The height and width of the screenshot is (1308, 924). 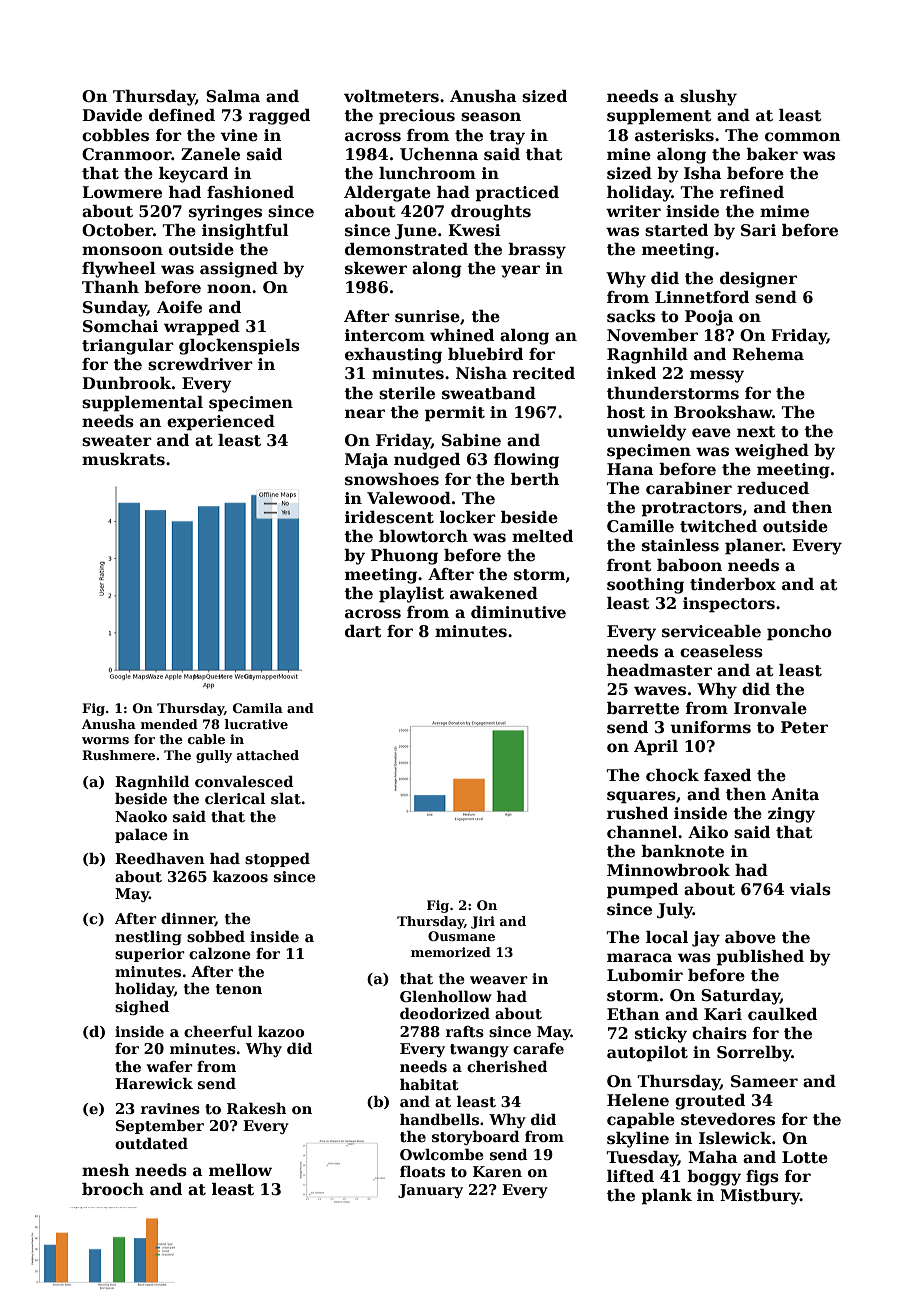 I want to click on Linnetford, so click(x=702, y=297).
